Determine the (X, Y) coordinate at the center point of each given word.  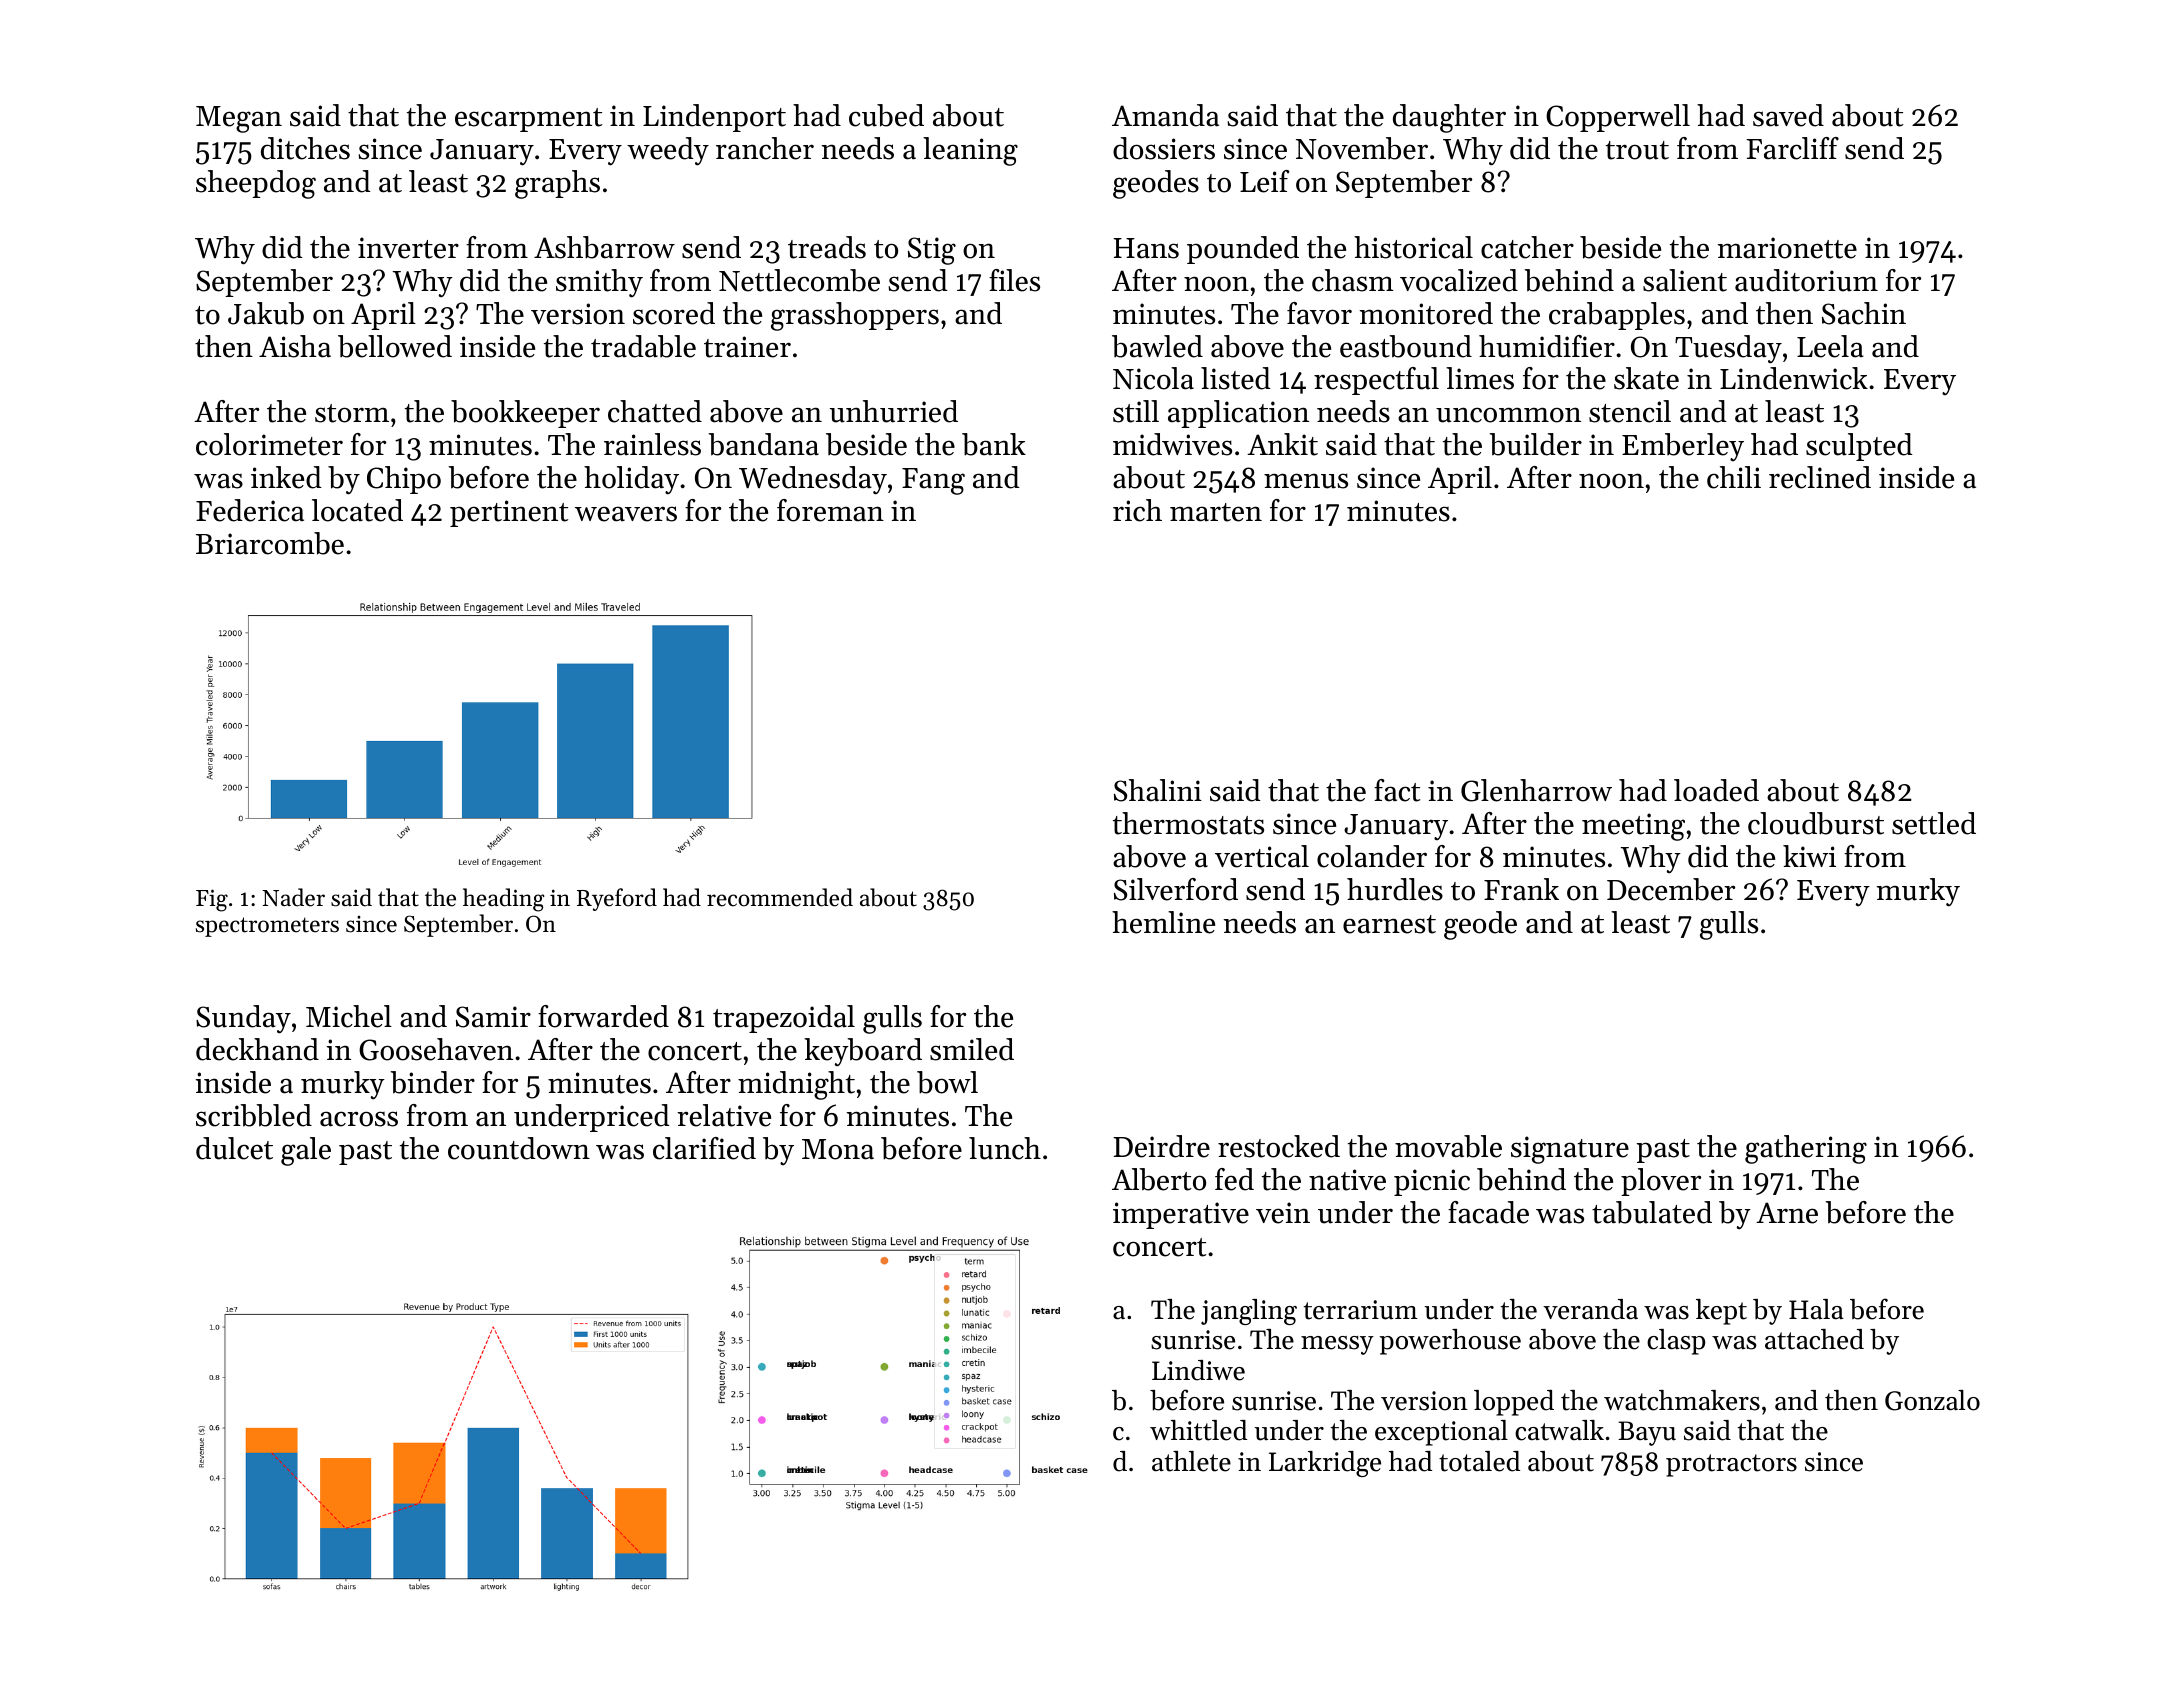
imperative (1181, 1215)
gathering (1806, 1149)
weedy (668, 151)
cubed (886, 115)
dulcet (234, 1148)
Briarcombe (270, 543)
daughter (1449, 118)
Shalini (1158, 790)
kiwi (1809, 856)
